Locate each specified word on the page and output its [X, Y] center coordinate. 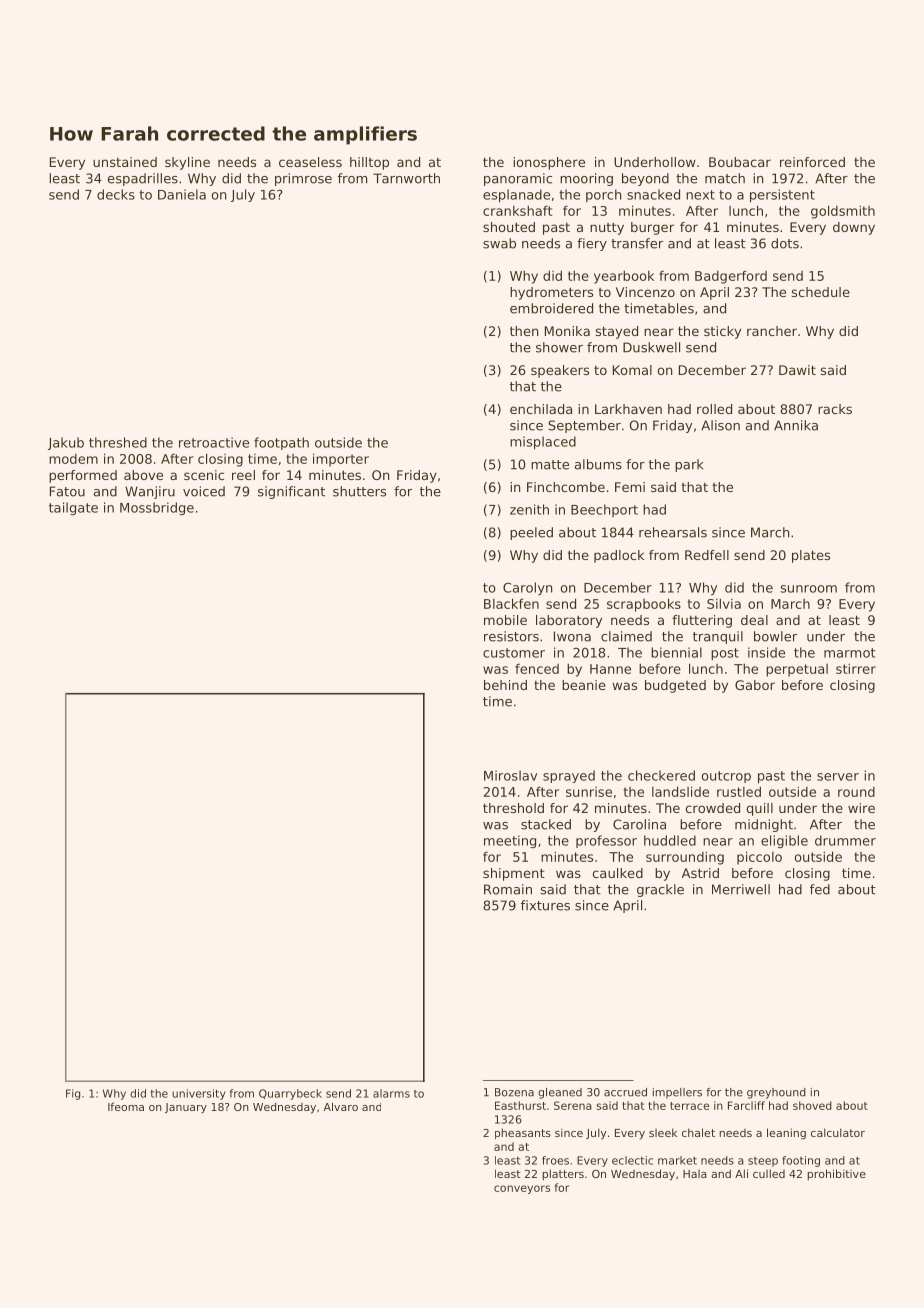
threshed [118, 442]
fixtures [545, 905]
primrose [303, 179]
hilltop [369, 163]
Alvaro [341, 1106]
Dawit [797, 370]
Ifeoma [126, 1106]
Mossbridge [157, 508]
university [199, 1094]
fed [820, 889]
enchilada [541, 409]
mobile [505, 620]
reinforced [812, 162]
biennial [676, 652]
